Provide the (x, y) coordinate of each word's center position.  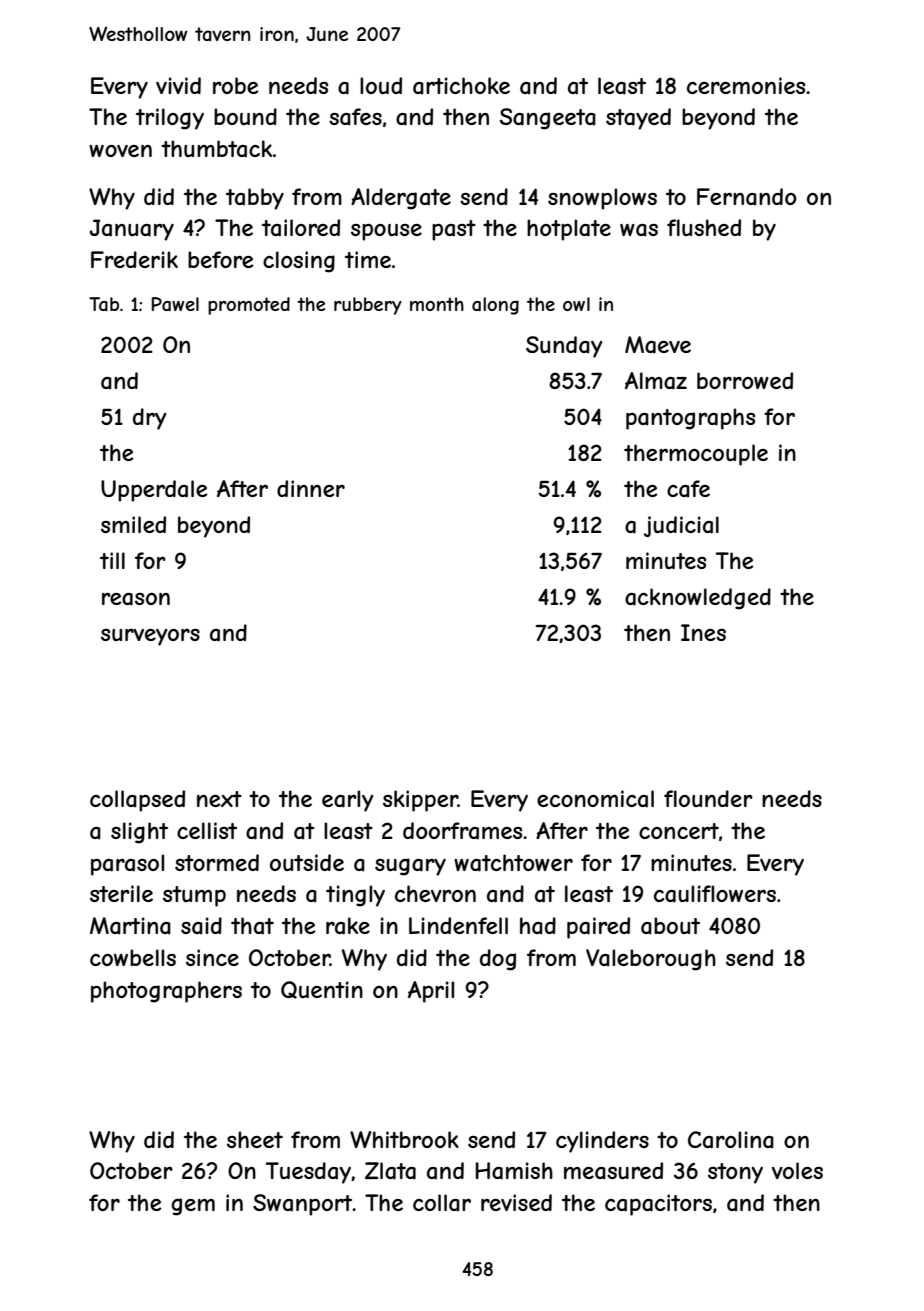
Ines (703, 632)
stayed (638, 119)
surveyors (150, 637)
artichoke (461, 86)
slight (139, 833)
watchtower (513, 863)
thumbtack (217, 149)
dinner (311, 488)
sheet (255, 1139)
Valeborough (651, 960)
